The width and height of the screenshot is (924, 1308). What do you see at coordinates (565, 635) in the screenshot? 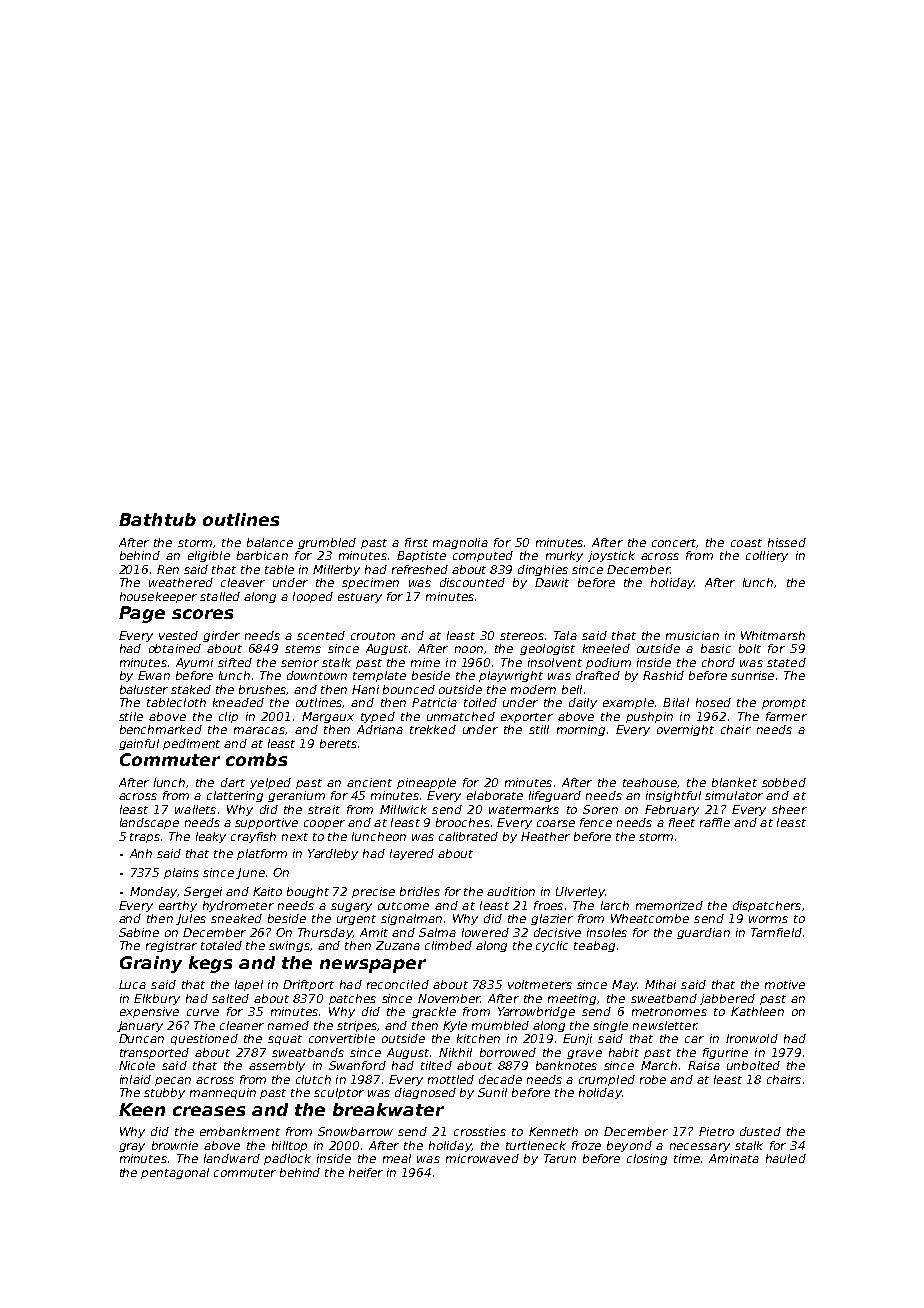
I see `Tala` at bounding box center [565, 635].
